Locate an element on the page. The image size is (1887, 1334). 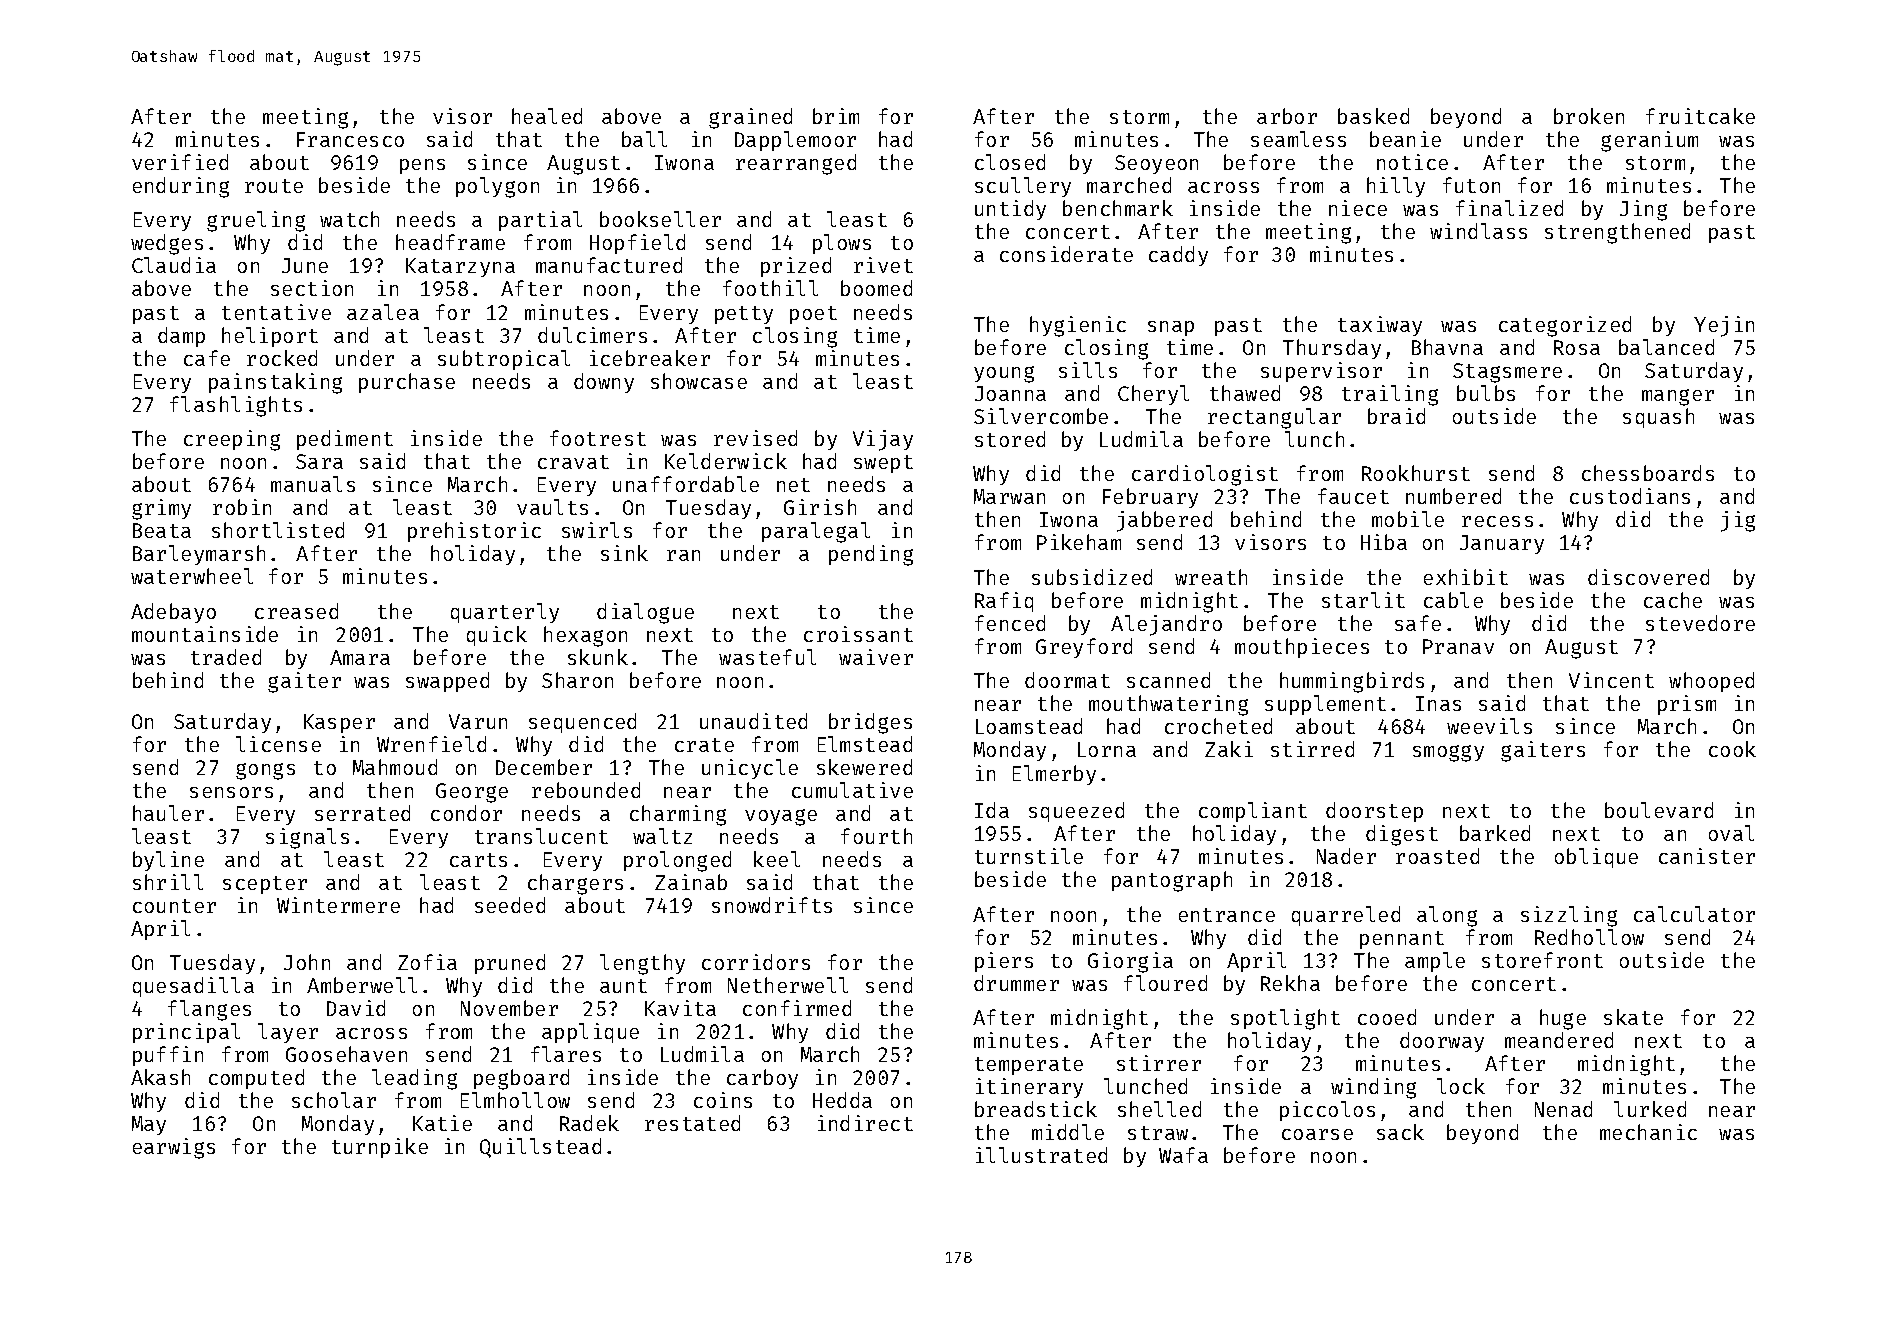
poet is located at coordinates (813, 315).
